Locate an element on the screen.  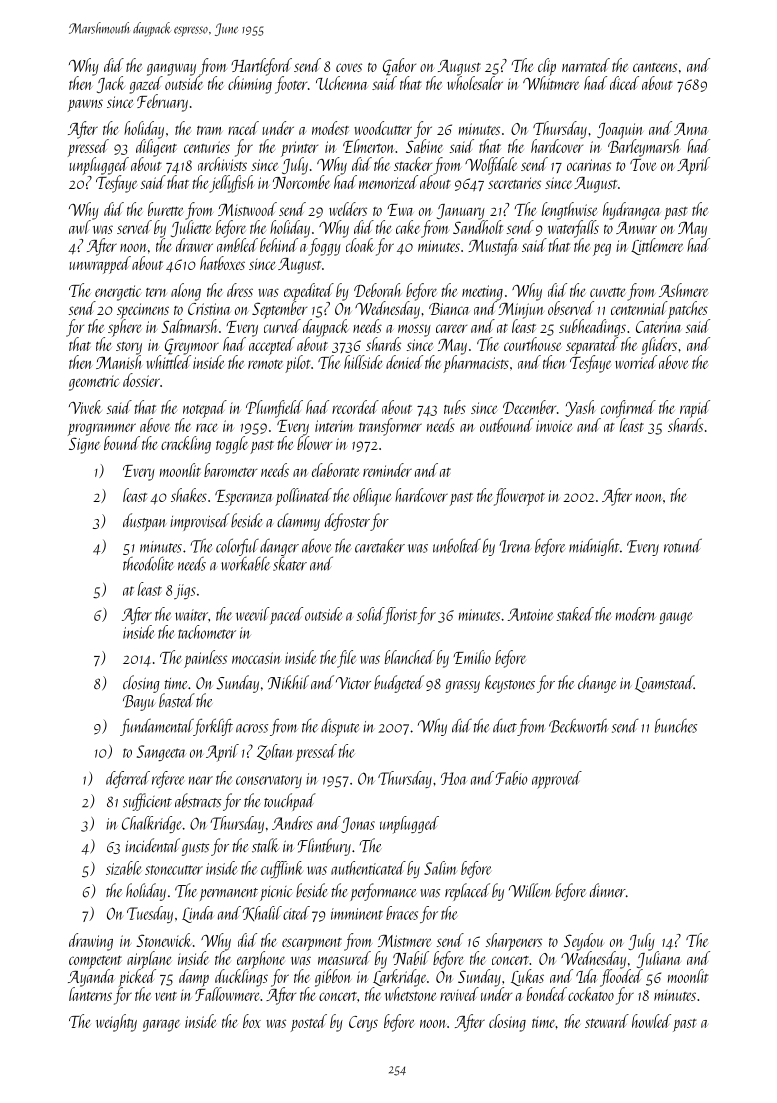
drawer is located at coordinates (194, 245).
